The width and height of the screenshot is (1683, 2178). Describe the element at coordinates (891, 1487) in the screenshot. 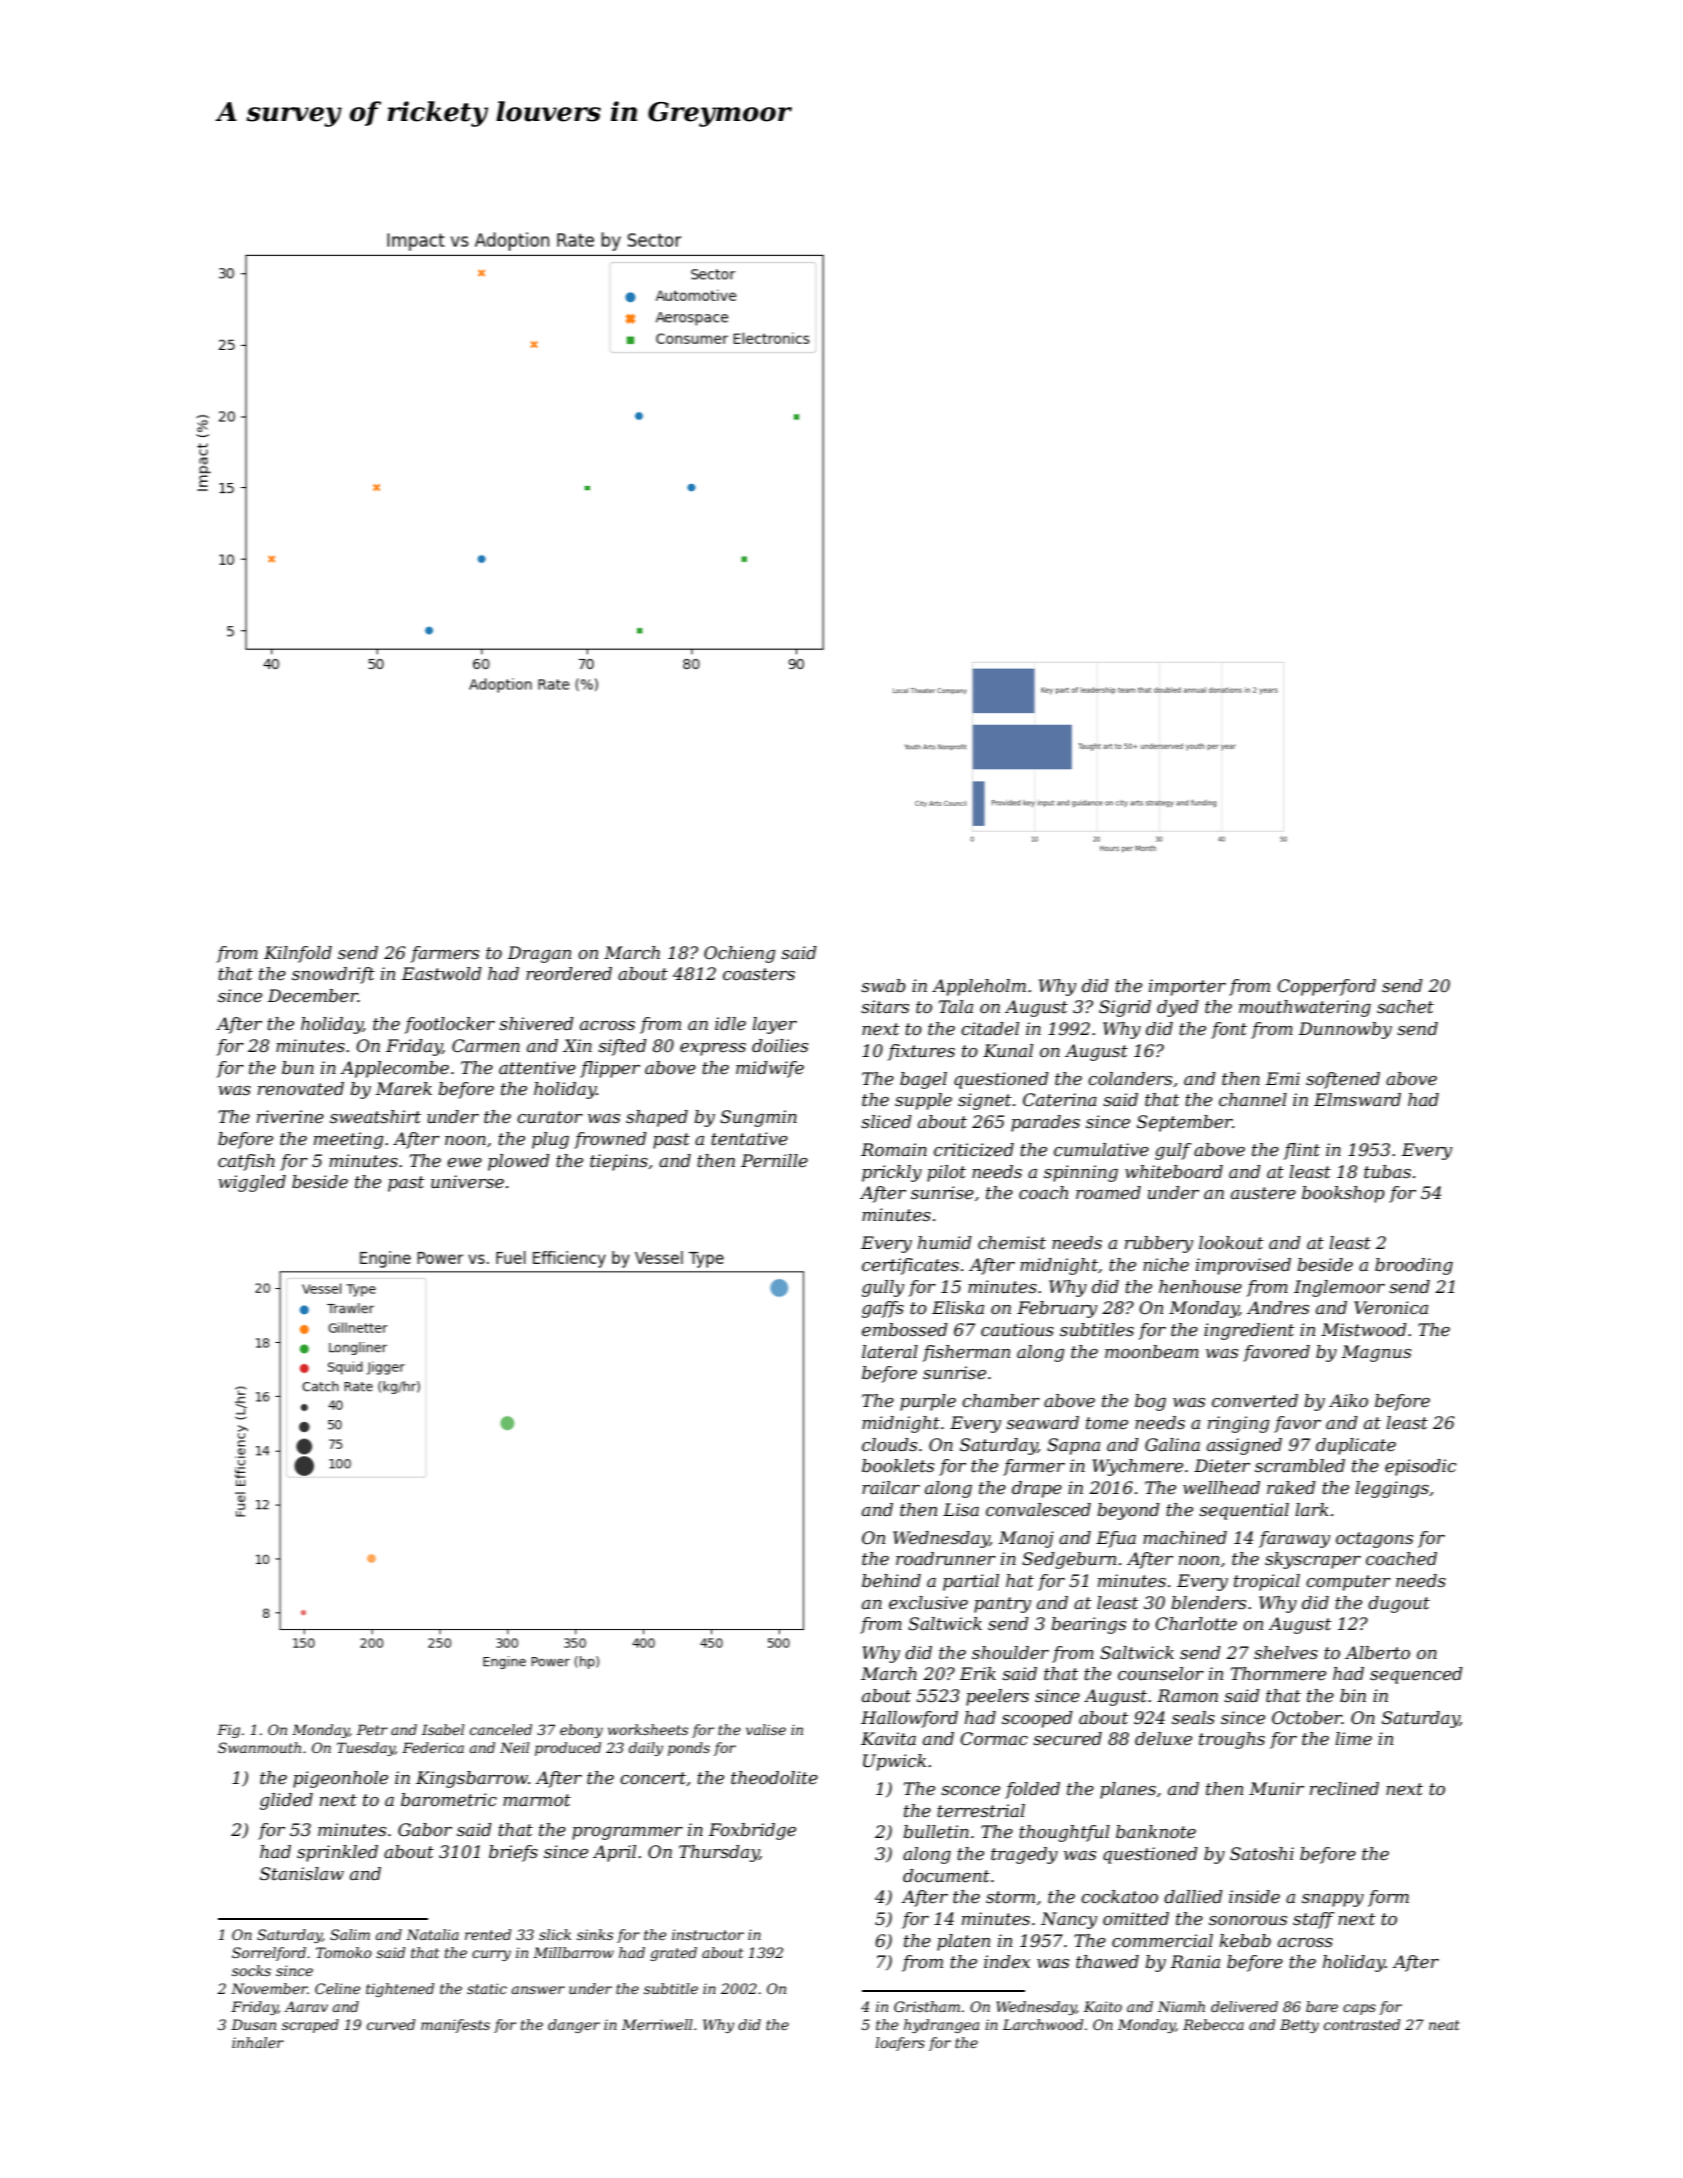

I see `railcar` at that location.
